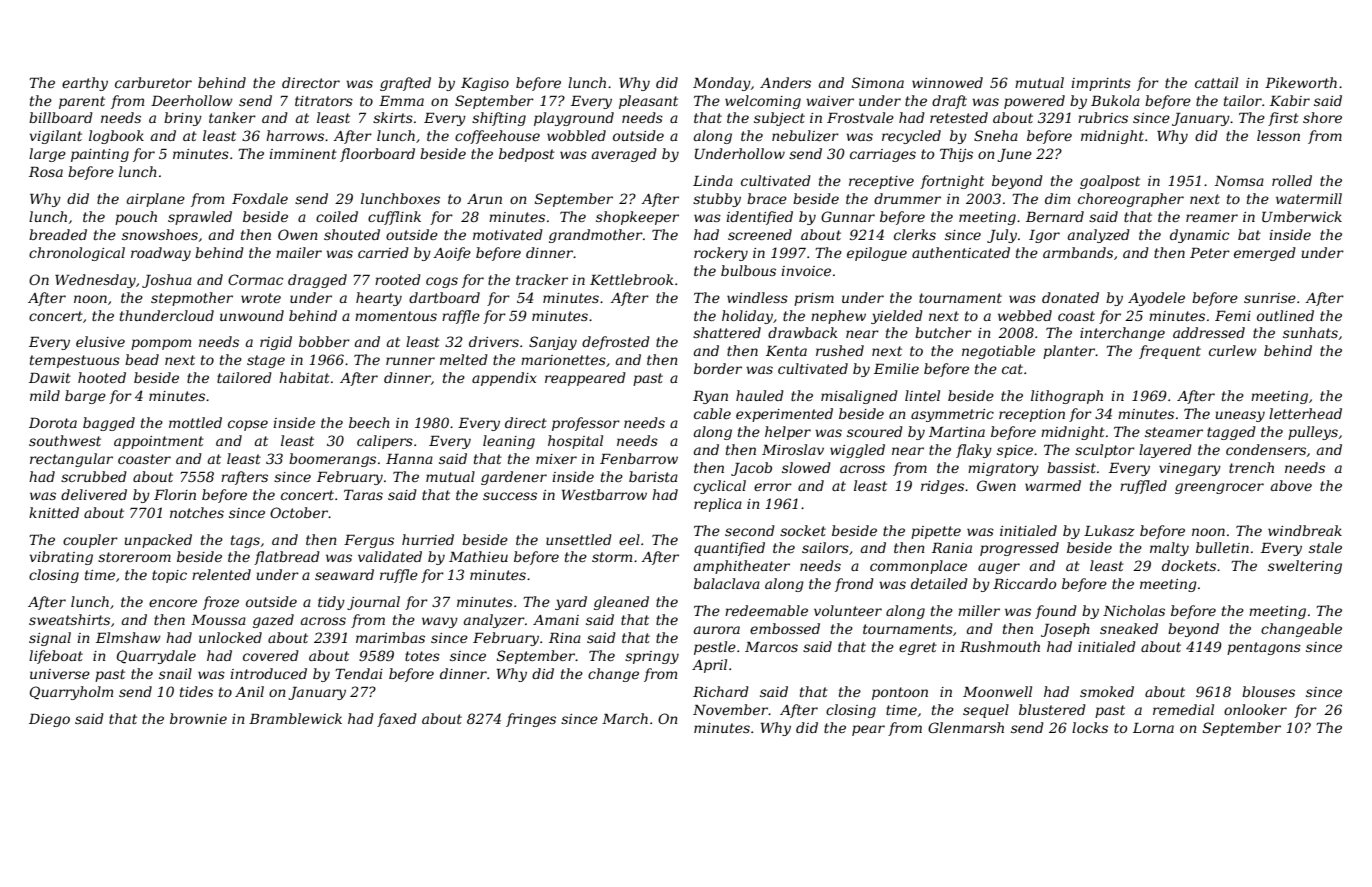 Image resolution: width=1372 pixels, height=887 pixels. What do you see at coordinates (1209, 332) in the screenshot?
I see `addressed` at bounding box center [1209, 332].
